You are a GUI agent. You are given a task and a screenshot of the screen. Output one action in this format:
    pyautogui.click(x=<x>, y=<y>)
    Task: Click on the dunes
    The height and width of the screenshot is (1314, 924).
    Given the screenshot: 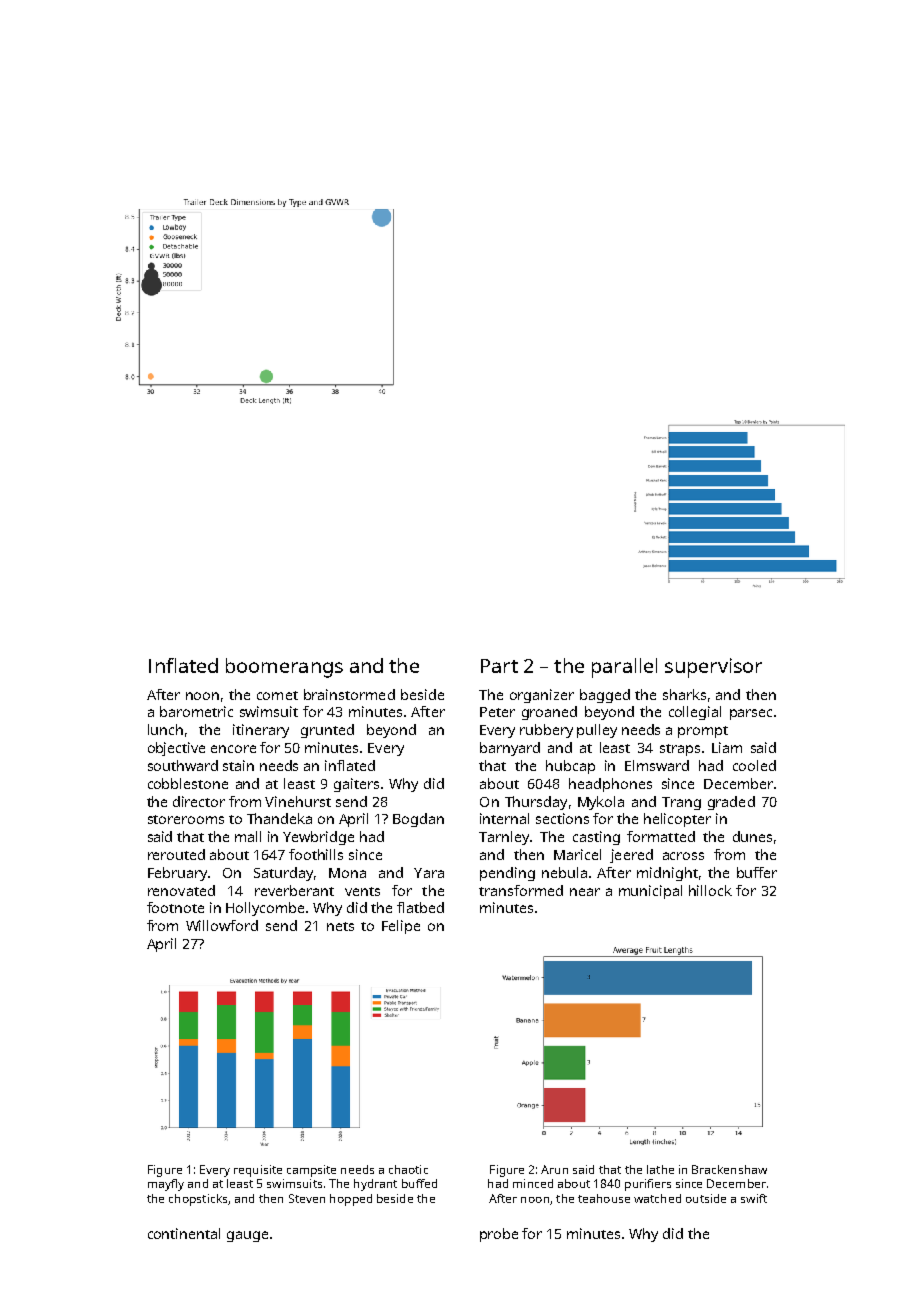 What is the action you would take?
    pyautogui.click(x=752, y=836)
